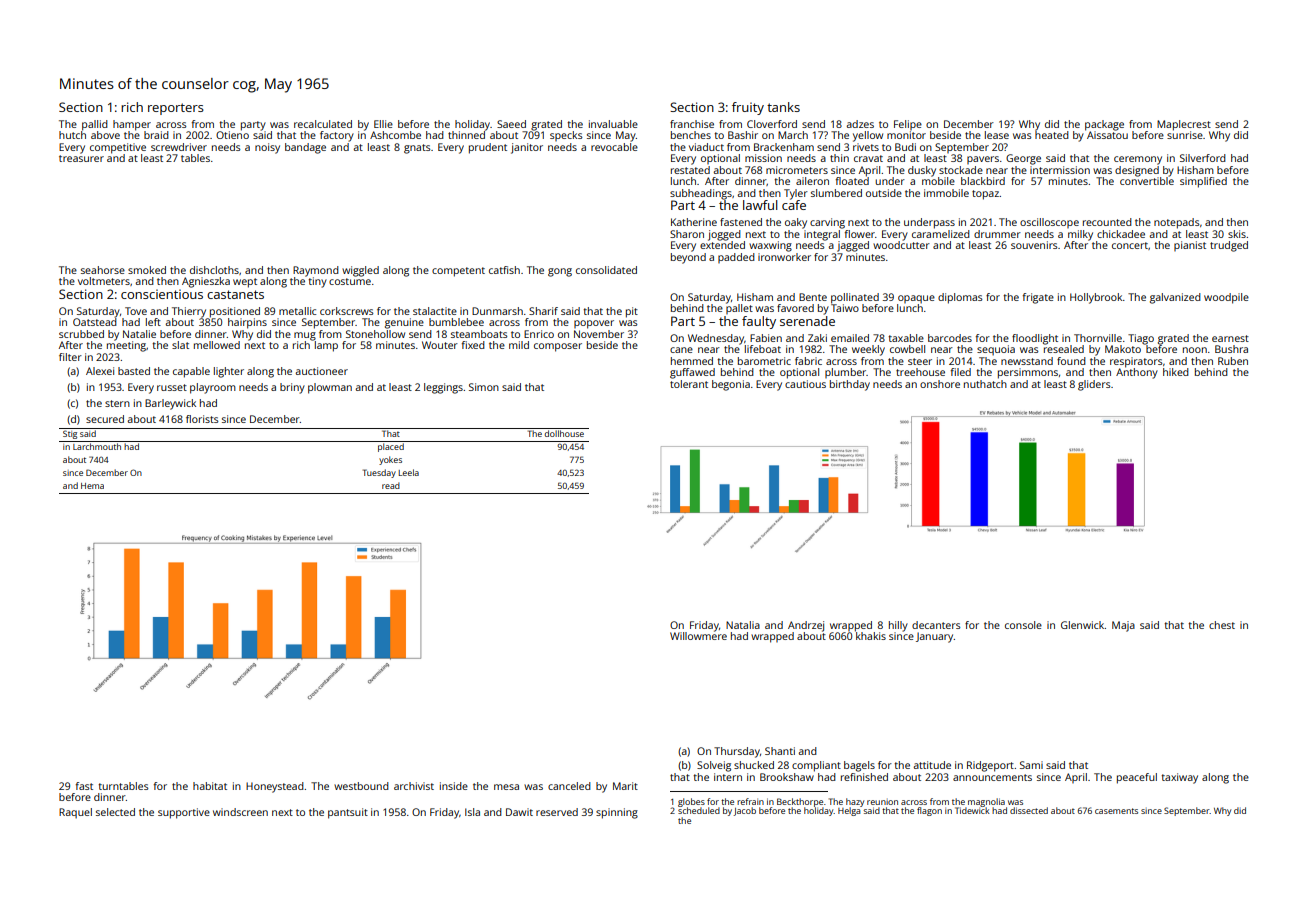 The width and height of the screenshot is (1308, 924). I want to click on tanks, so click(783, 107).
